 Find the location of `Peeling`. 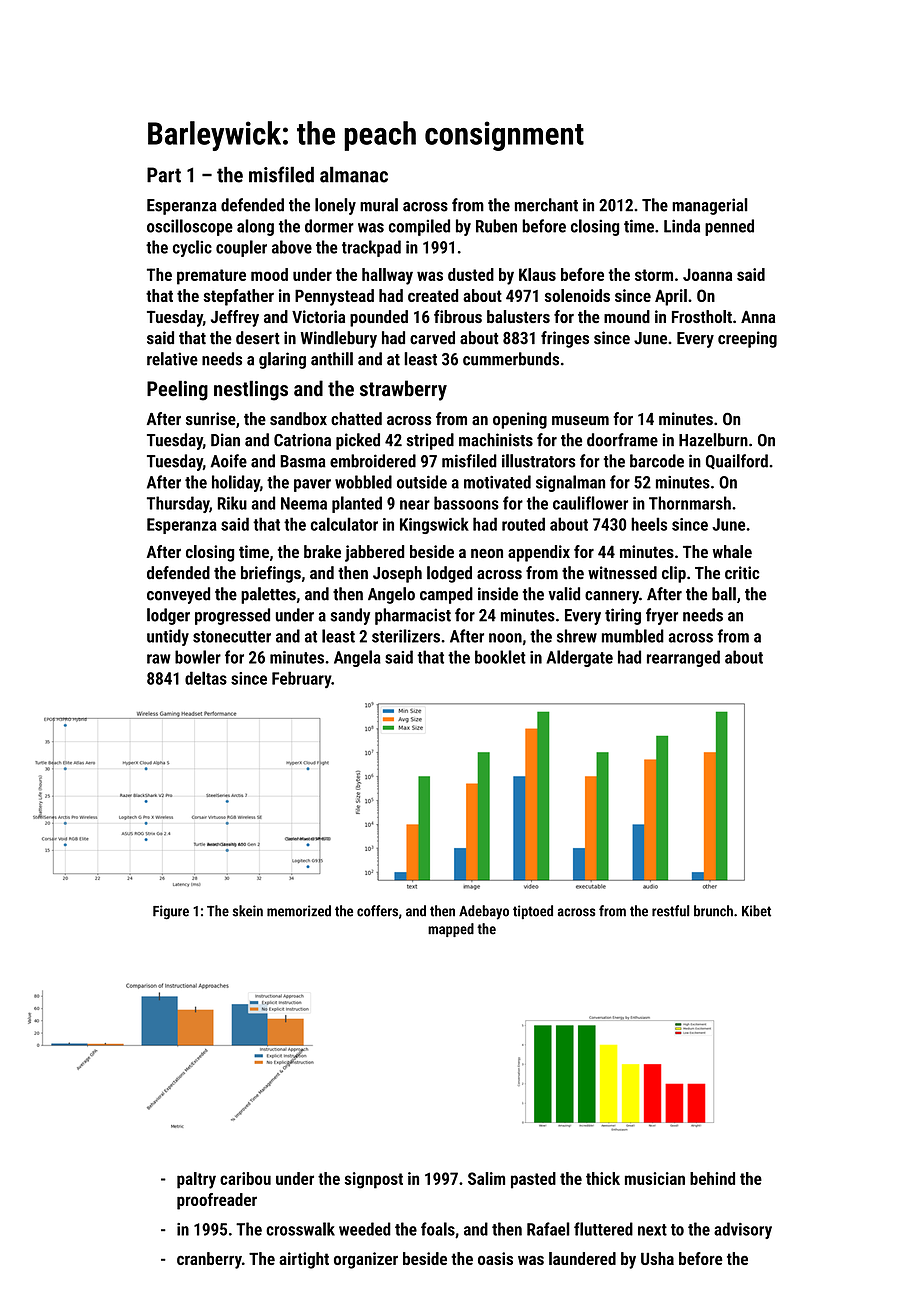

Peeling is located at coordinates (177, 390).
